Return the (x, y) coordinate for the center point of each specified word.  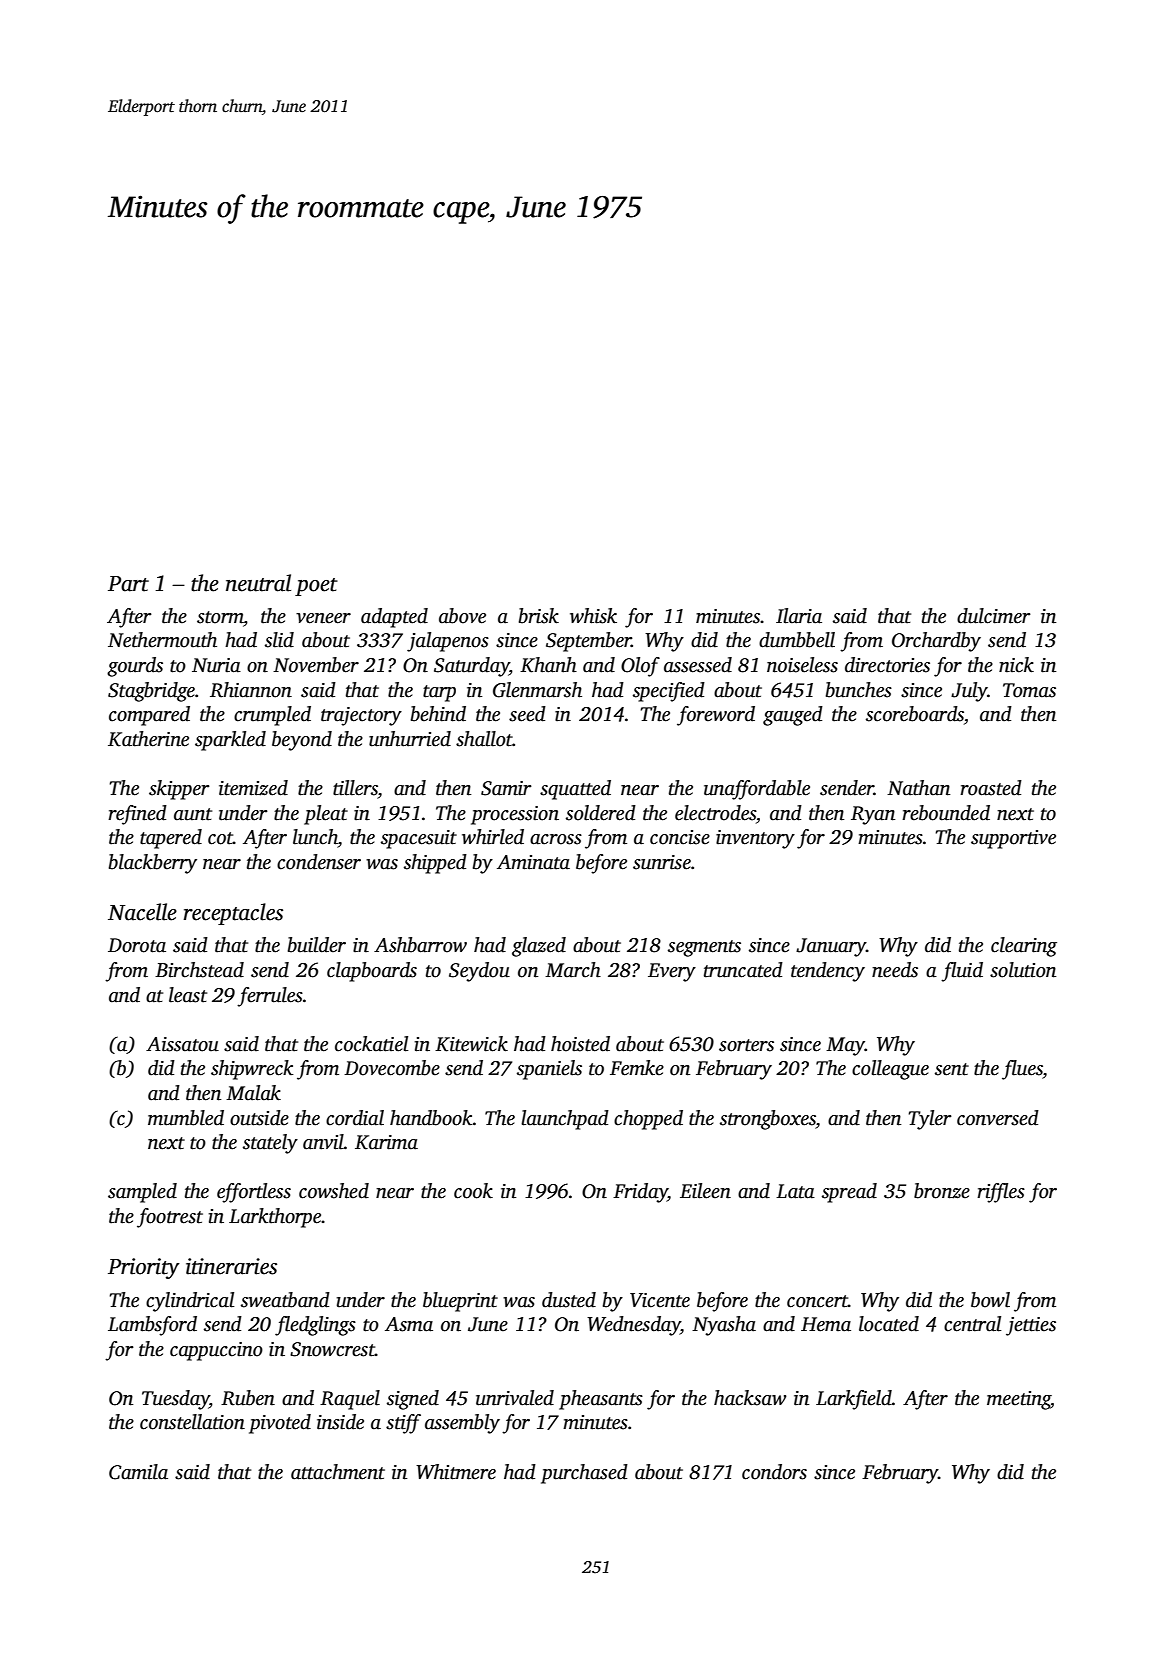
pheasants (601, 1400)
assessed (698, 665)
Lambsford (152, 1326)
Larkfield (854, 1400)
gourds (135, 667)
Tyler (930, 1120)
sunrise (662, 862)
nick (1016, 665)
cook (473, 1191)
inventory (755, 839)
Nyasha (724, 1326)
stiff (403, 1424)
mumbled (186, 1118)
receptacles (233, 914)
